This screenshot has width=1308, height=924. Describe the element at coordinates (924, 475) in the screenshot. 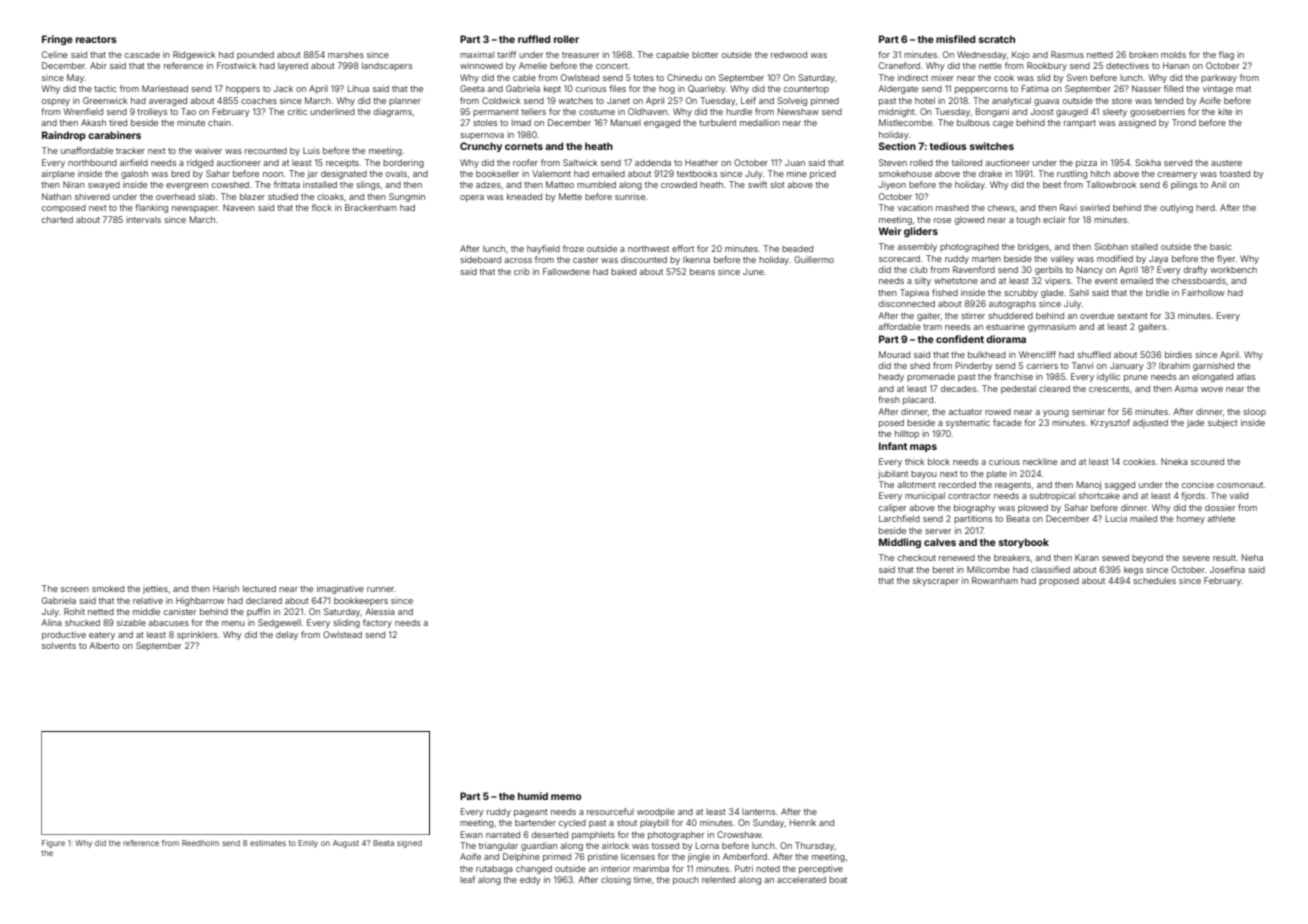

I see `bayou` at that location.
